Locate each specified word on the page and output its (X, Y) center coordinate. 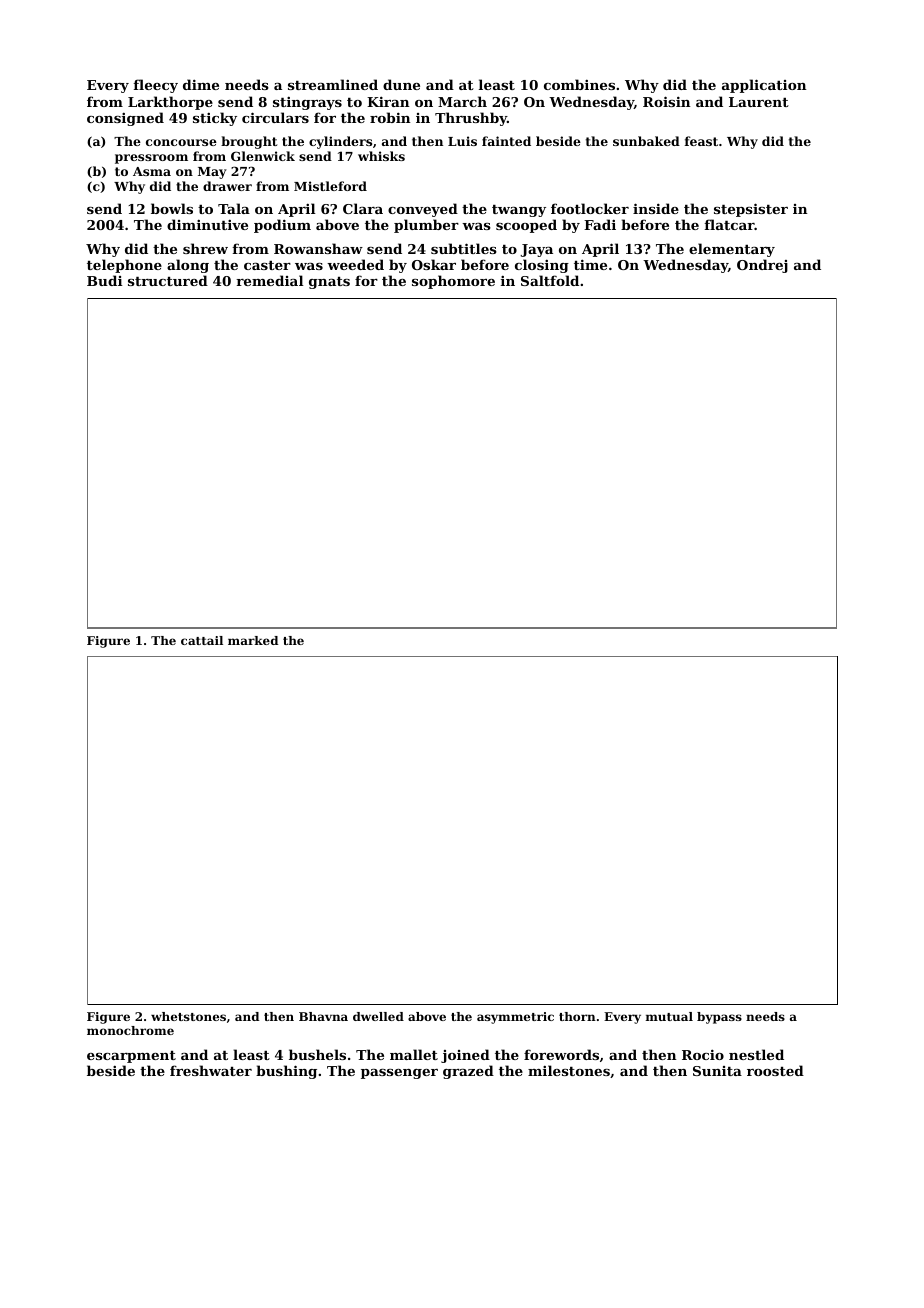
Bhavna (323, 1016)
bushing (286, 1072)
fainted (506, 141)
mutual (669, 1016)
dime (201, 84)
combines (579, 84)
